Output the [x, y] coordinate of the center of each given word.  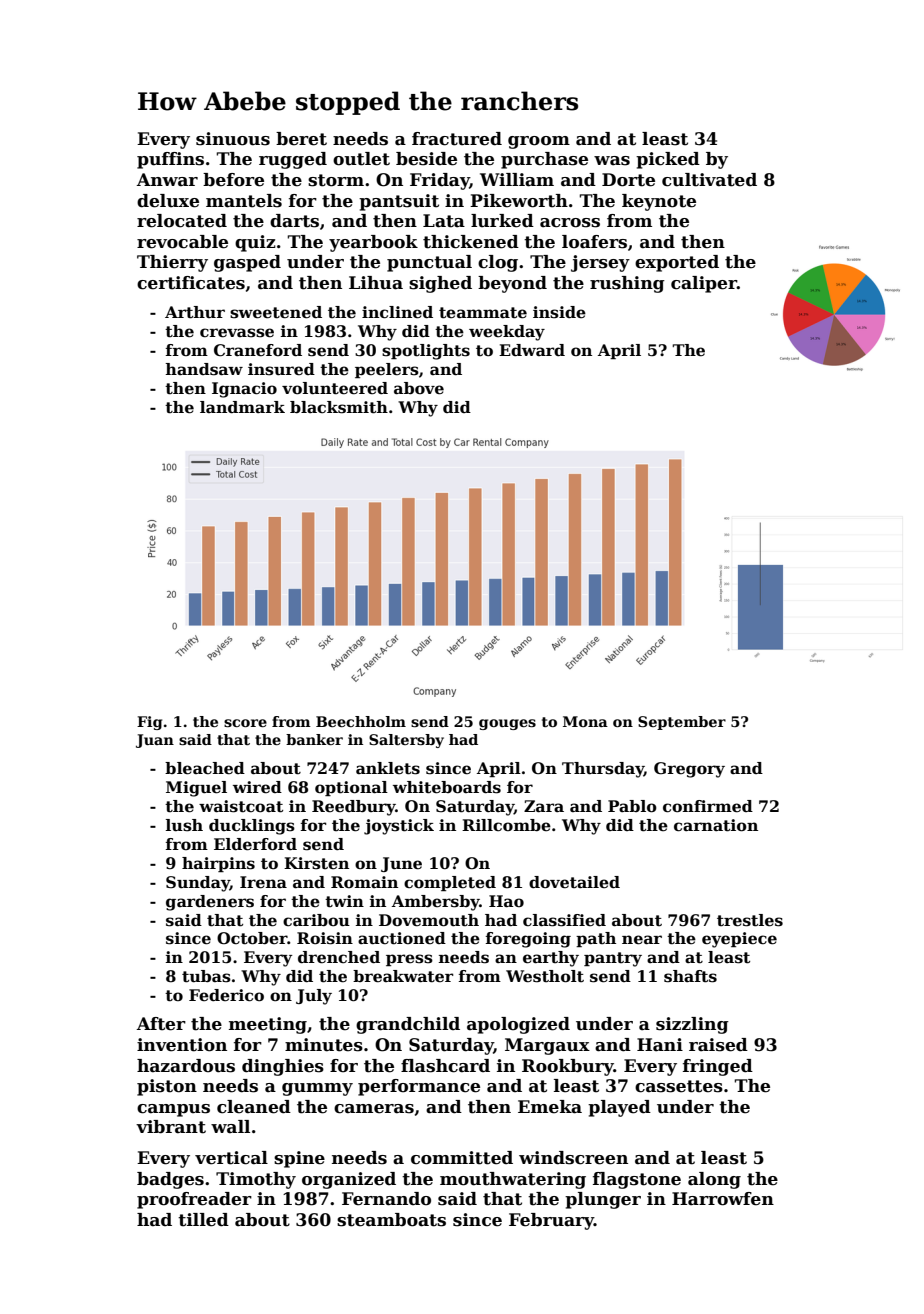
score [245, 723]
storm [336, 180]
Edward [532, 350]
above [419, 388]
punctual [429, 263]
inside [559, 312]
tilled [203, 1220]
